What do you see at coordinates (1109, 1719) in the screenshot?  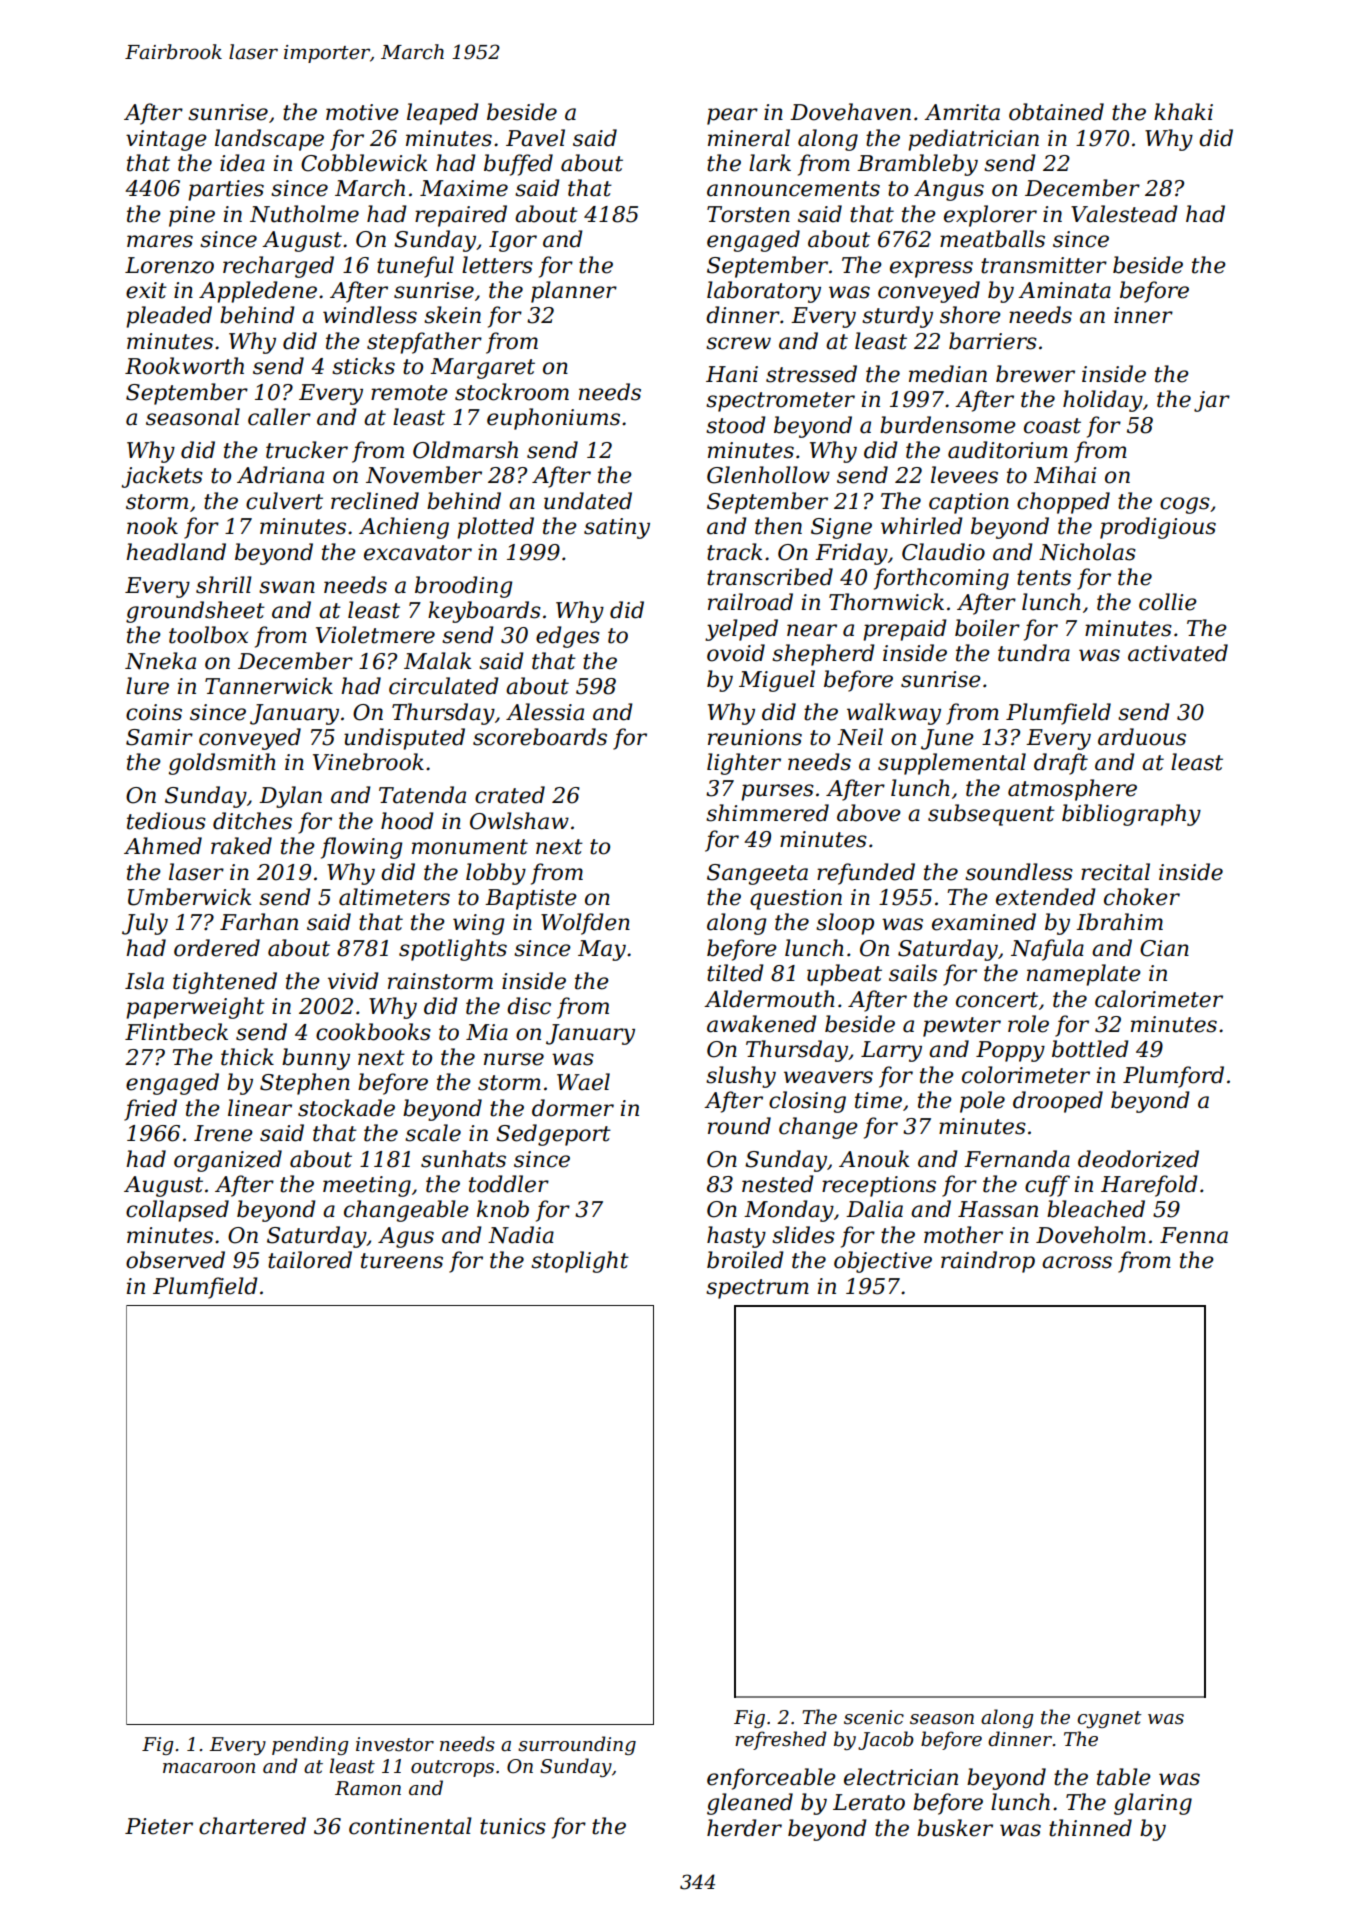 I see `cygnet` at bounding box center [1109, 1719].
